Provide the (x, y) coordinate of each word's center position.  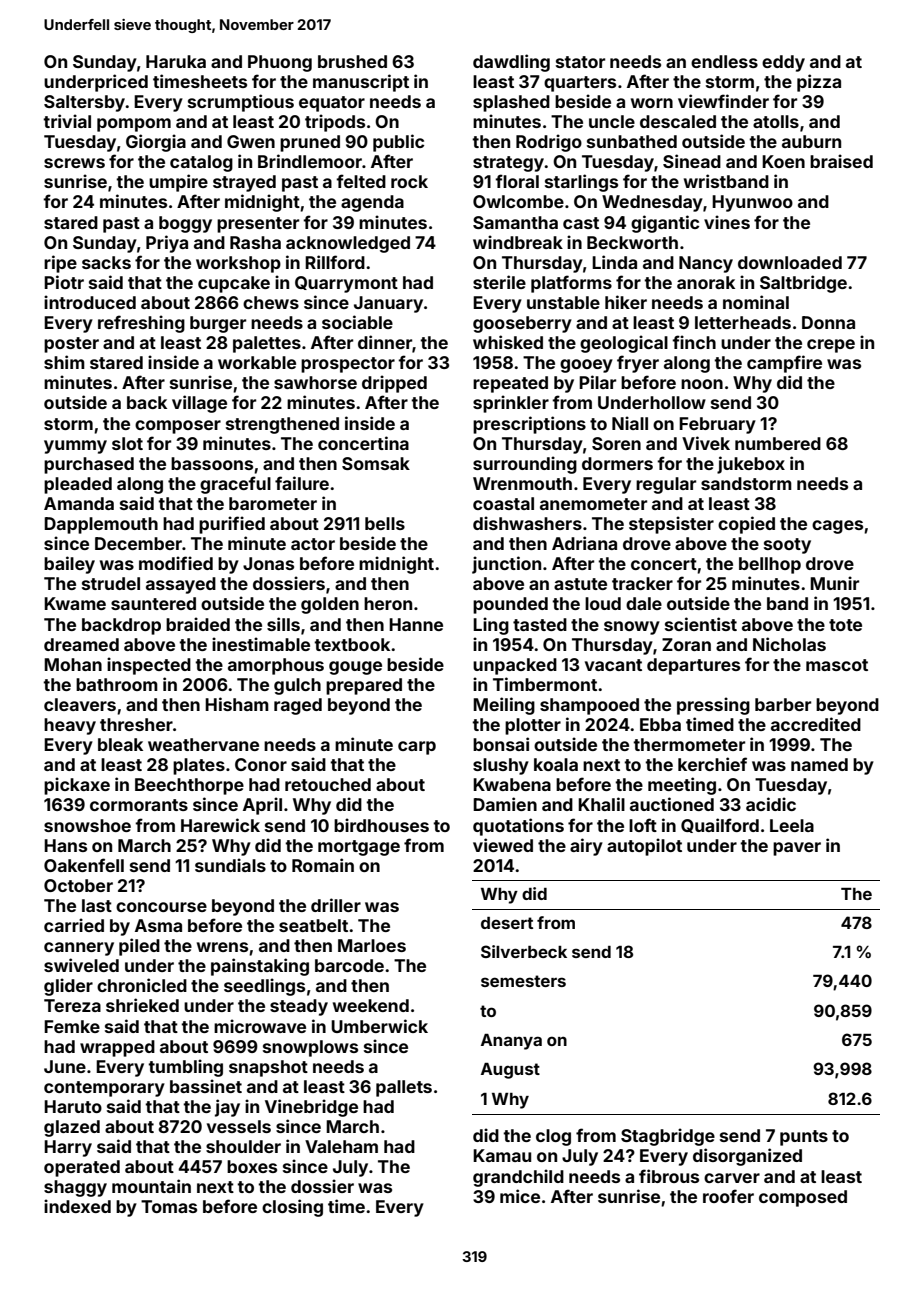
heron (388, 603)
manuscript (361, 83)
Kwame (75, 603)
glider (68, 987)
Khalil (601, 804)
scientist (701, 624)
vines (727, 222)
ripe (60, 264)
